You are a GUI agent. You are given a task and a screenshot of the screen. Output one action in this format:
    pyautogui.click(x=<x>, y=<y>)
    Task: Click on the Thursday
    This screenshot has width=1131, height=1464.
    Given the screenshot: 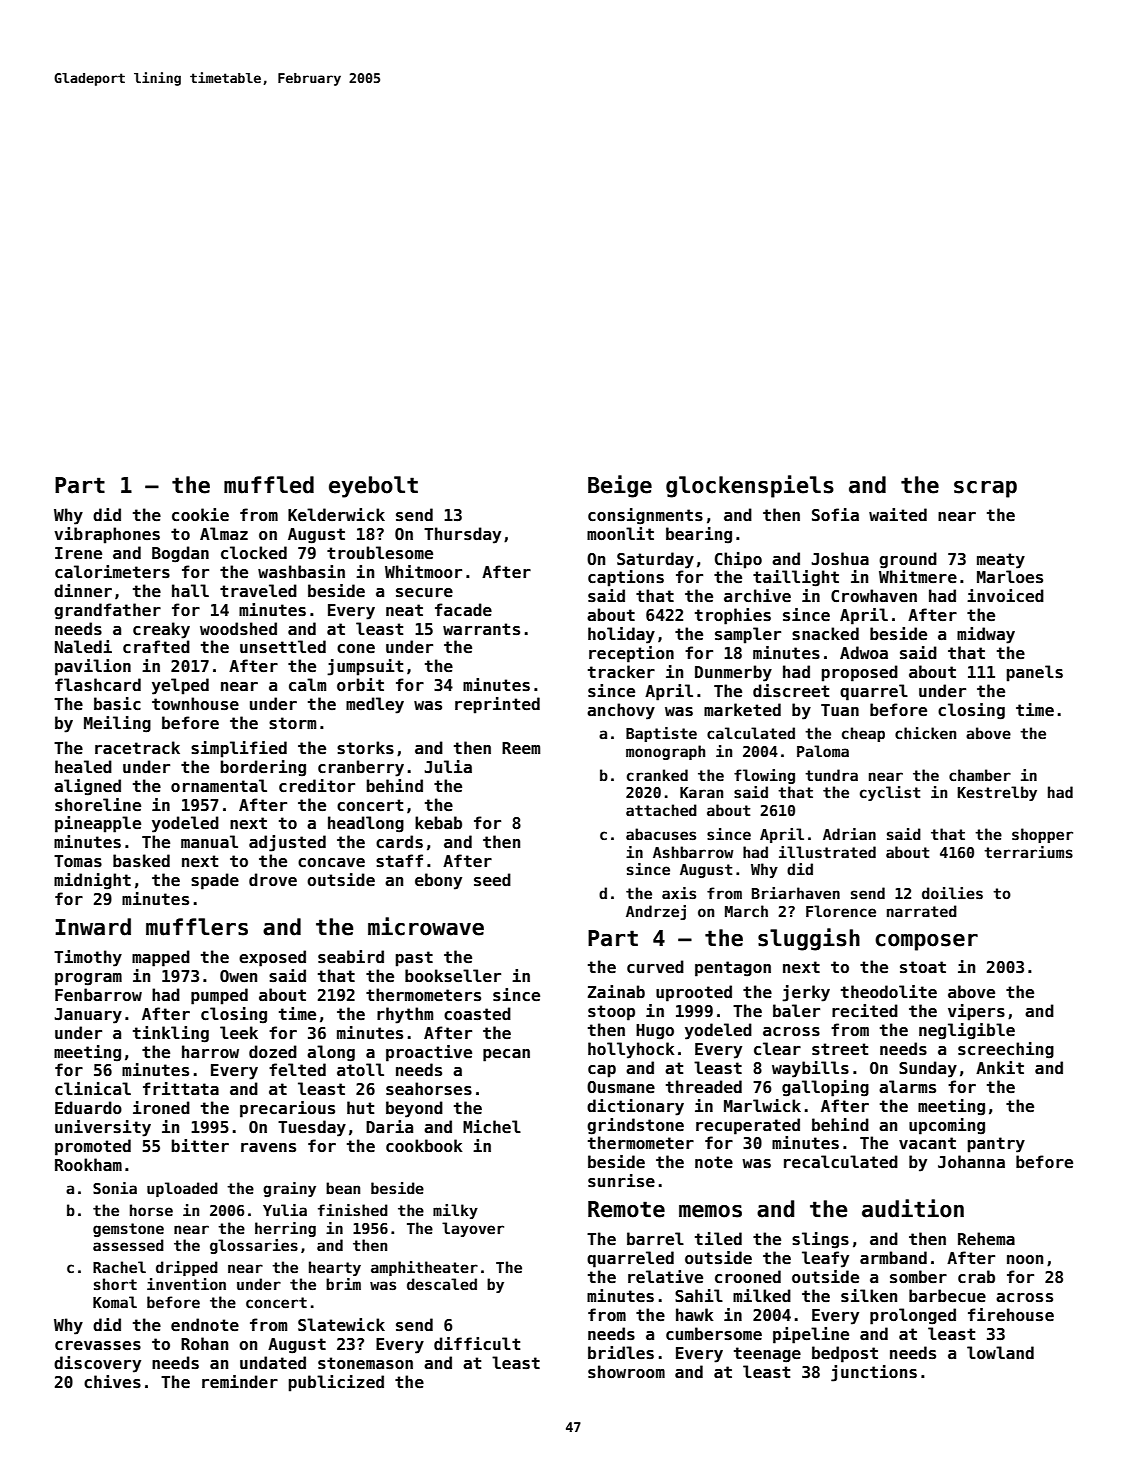 What is the action you would take?
    pyautogui.click(x=462, y=535)
